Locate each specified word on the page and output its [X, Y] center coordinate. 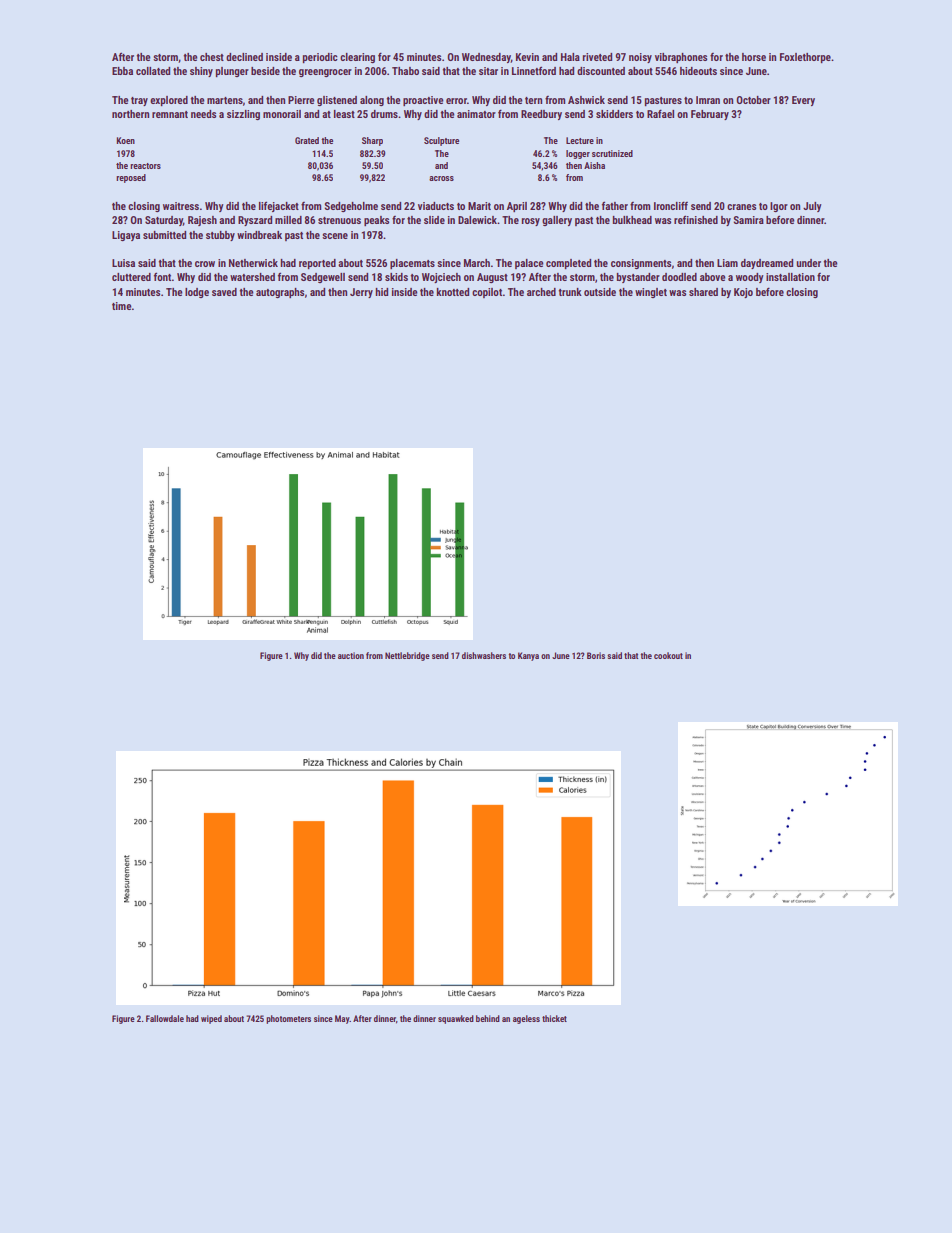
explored [169, 101]
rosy [530, 222]
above [712, 277]
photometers [288, 1019]
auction [351, 655]
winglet [651, 293]
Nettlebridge [407, 656]
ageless [526, 1019]
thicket [554, 1018]
